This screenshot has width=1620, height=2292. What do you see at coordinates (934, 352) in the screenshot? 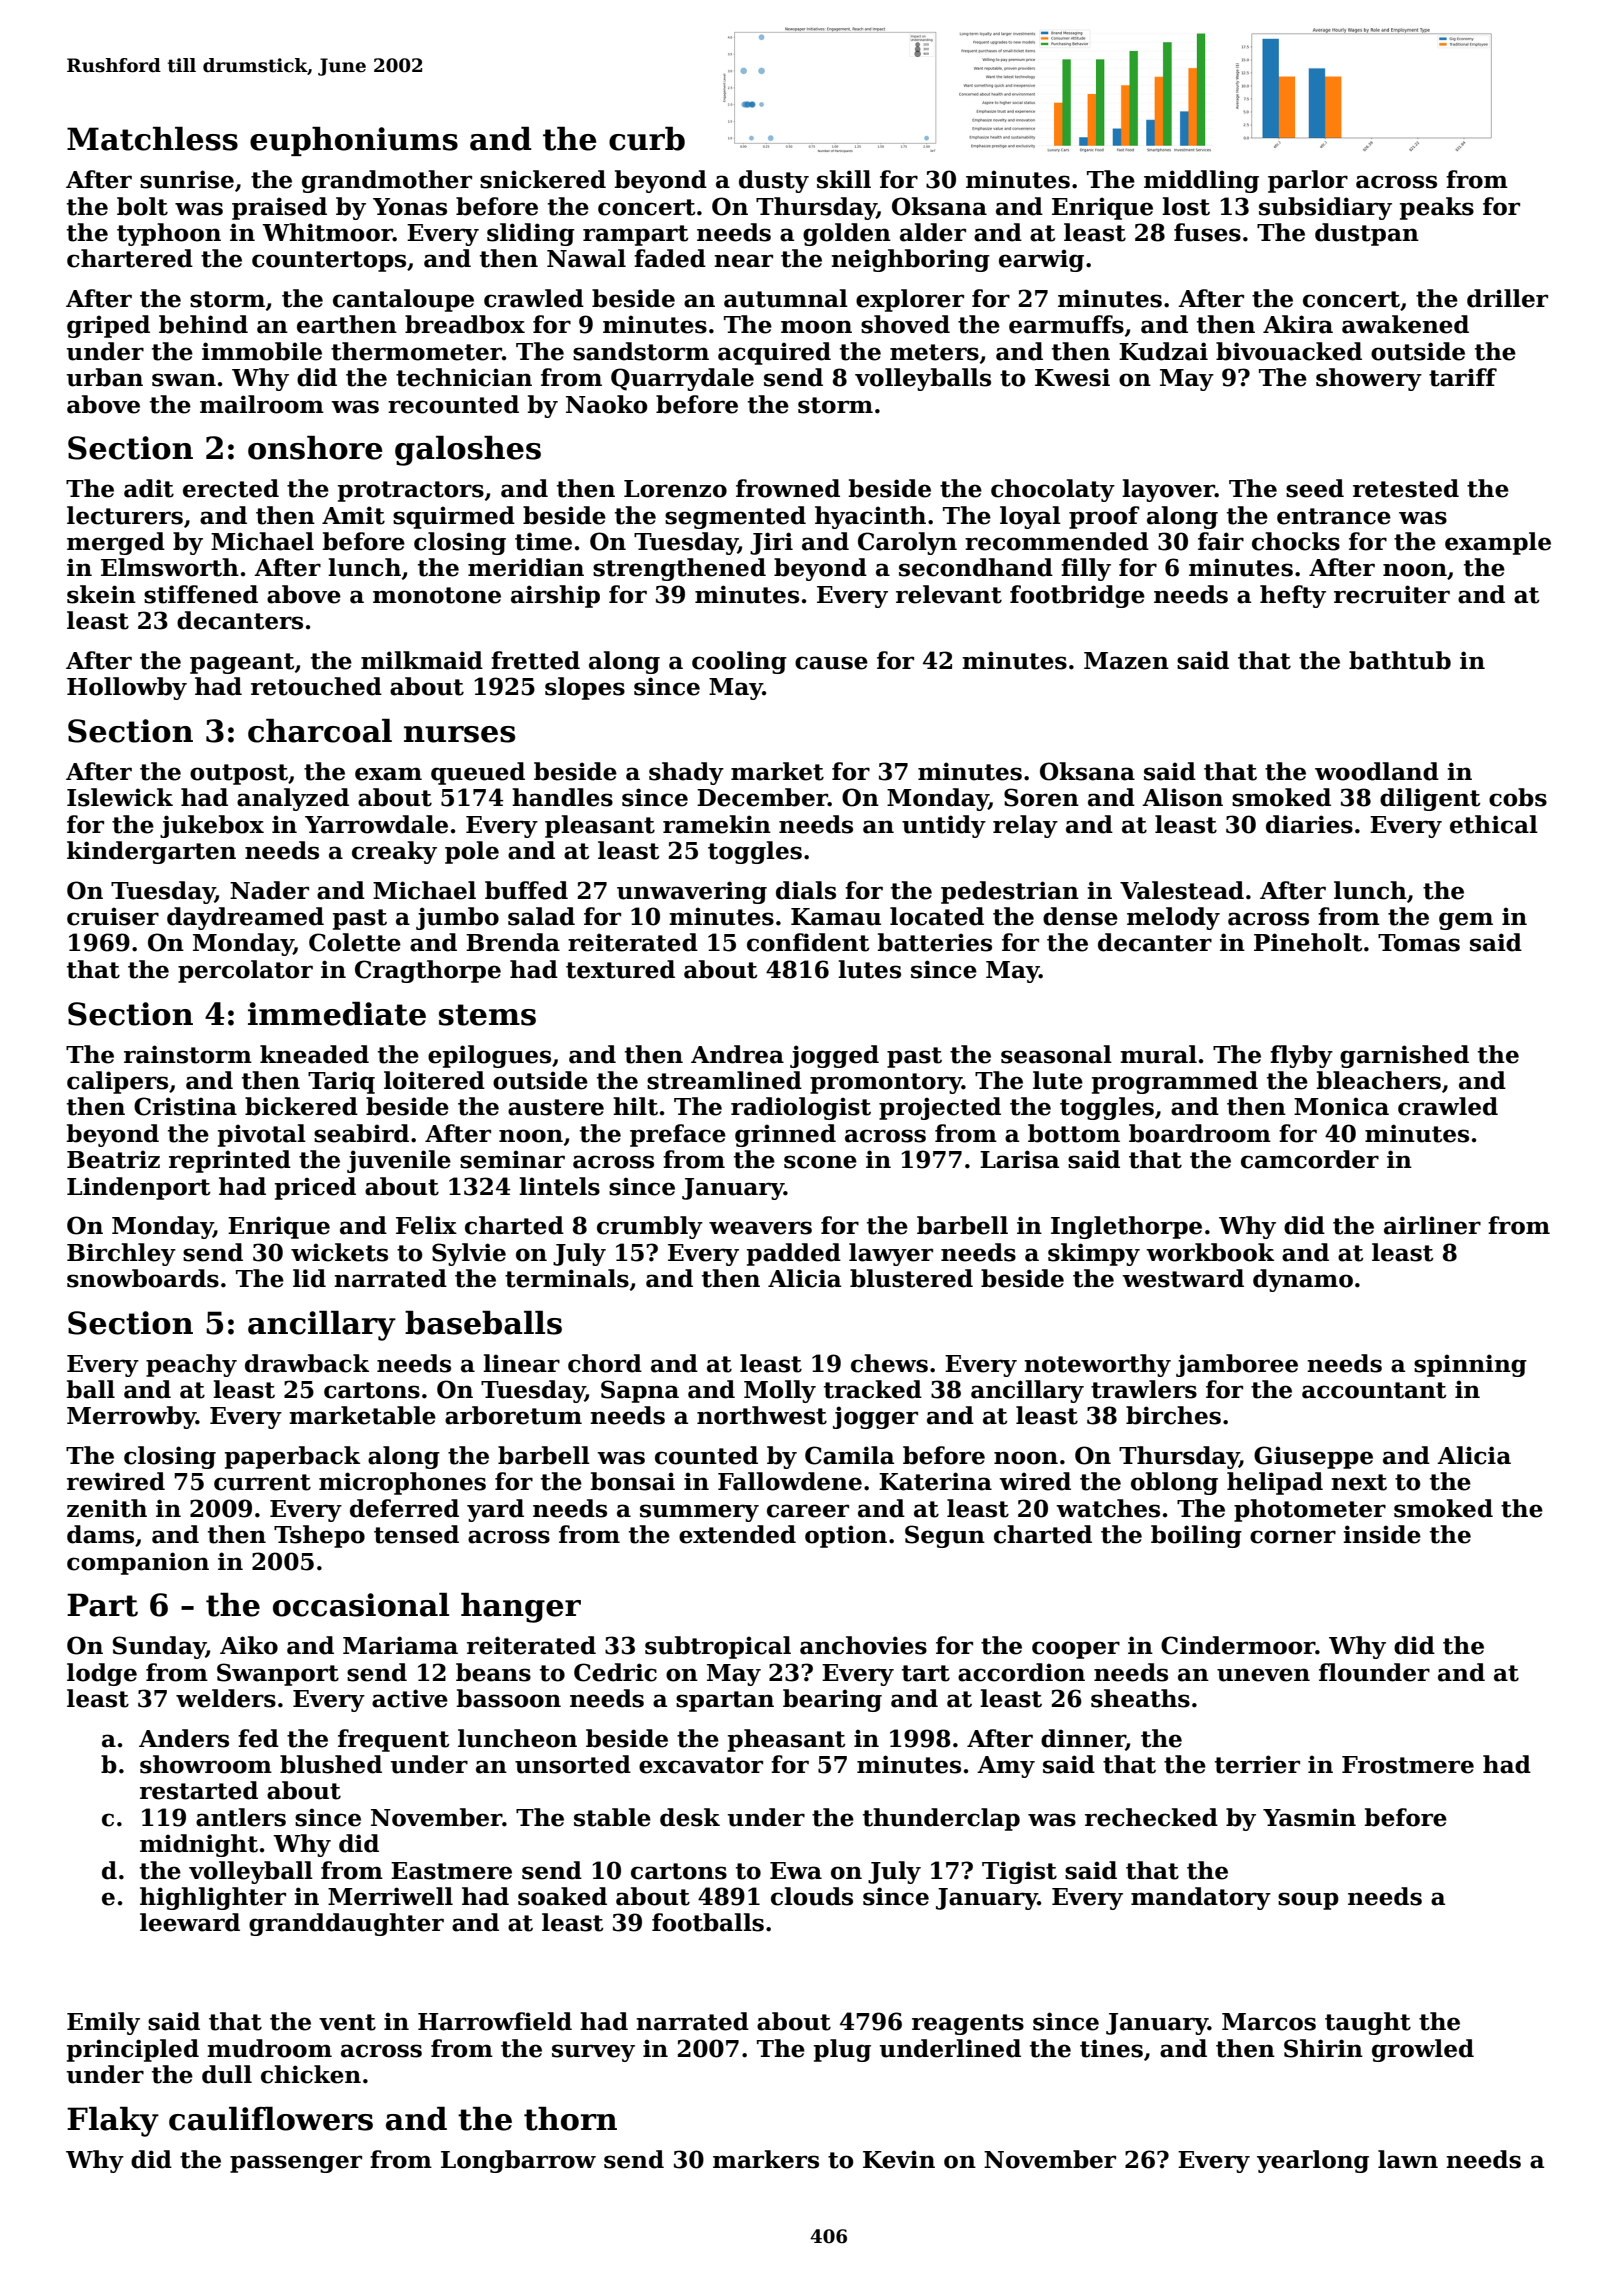
I see `meters` at bounding box center [934, 352].
